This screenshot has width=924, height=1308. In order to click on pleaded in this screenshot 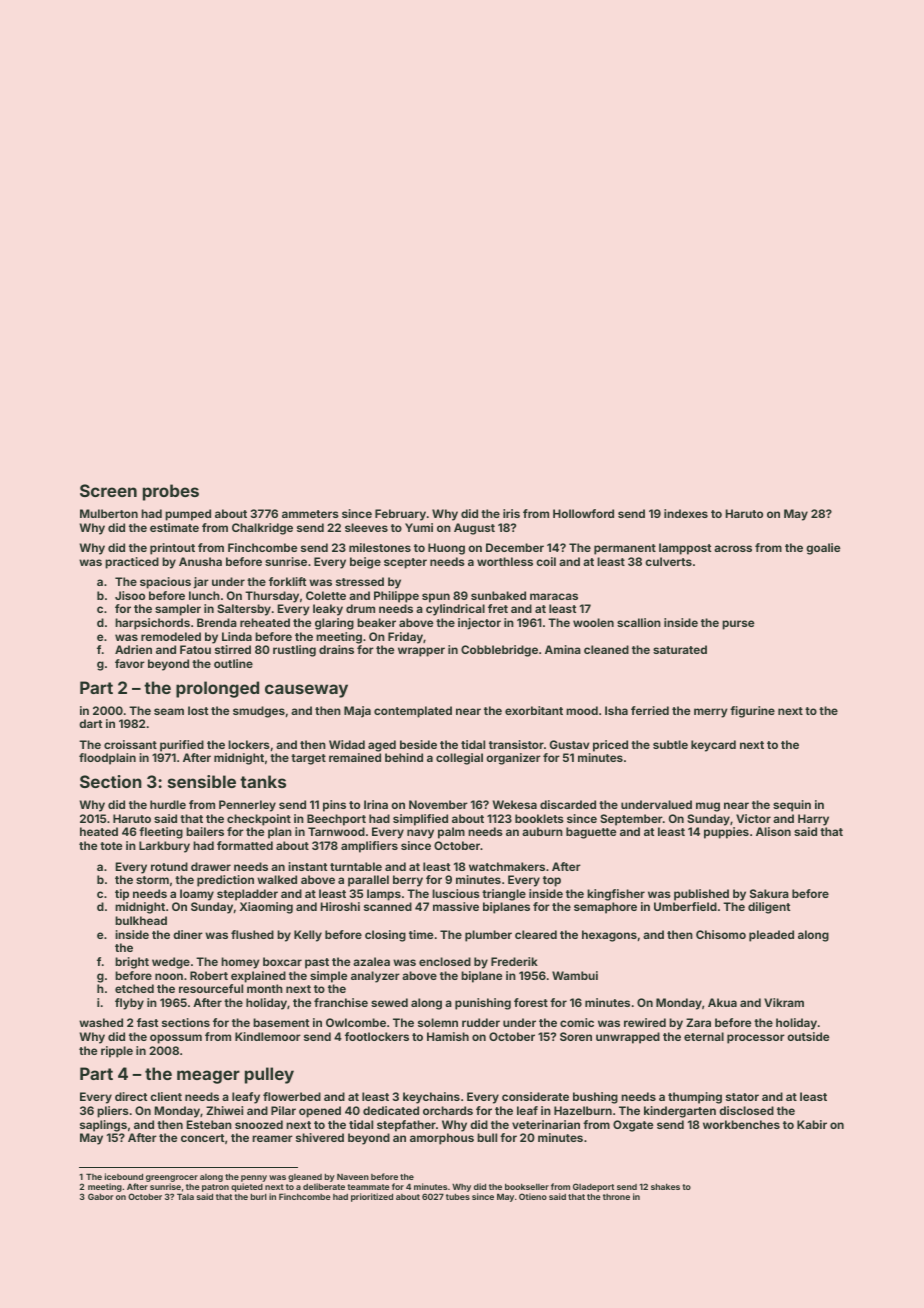, I will do `click(771, 936)`.
